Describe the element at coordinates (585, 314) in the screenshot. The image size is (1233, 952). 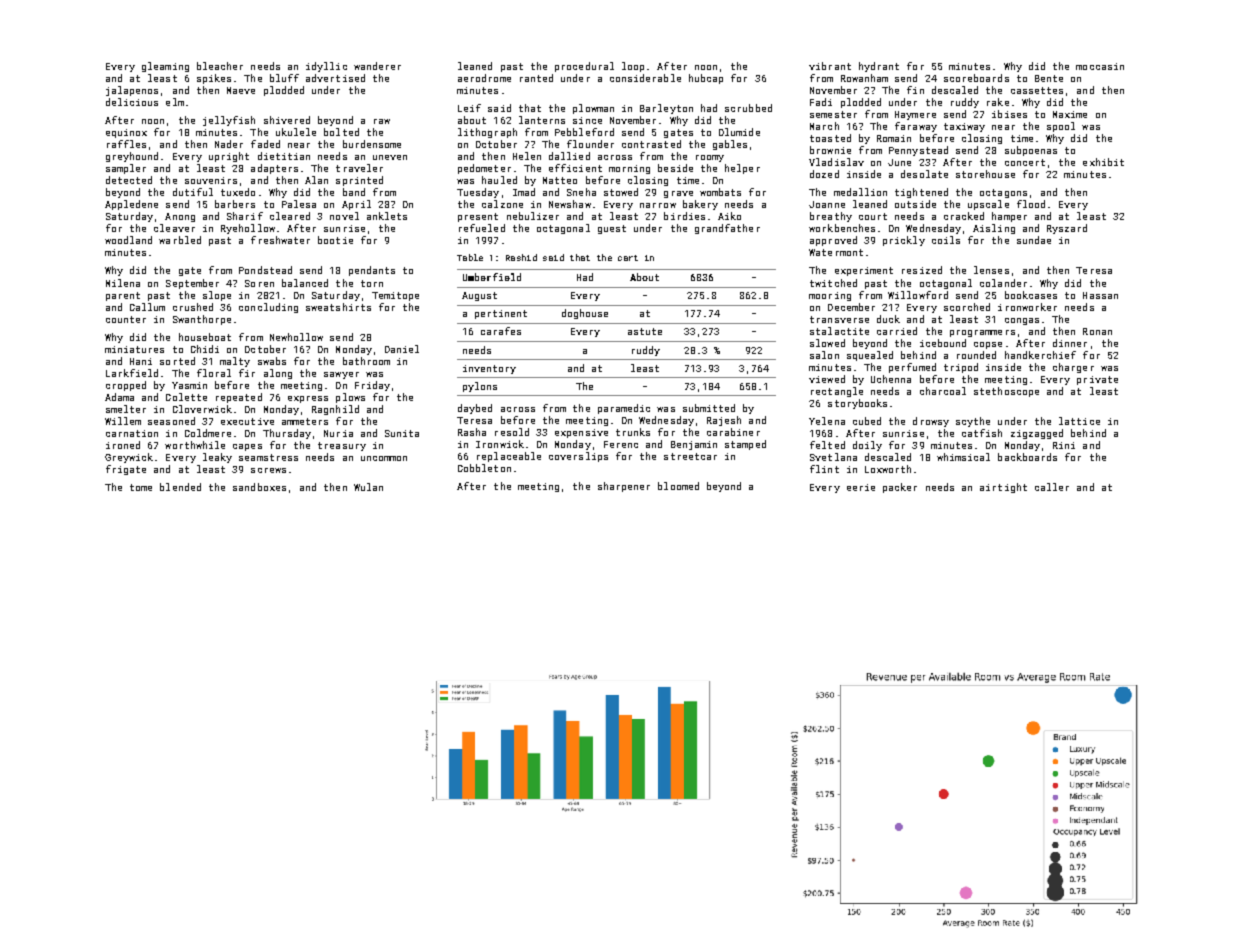
I see `doghouse` at that location.
